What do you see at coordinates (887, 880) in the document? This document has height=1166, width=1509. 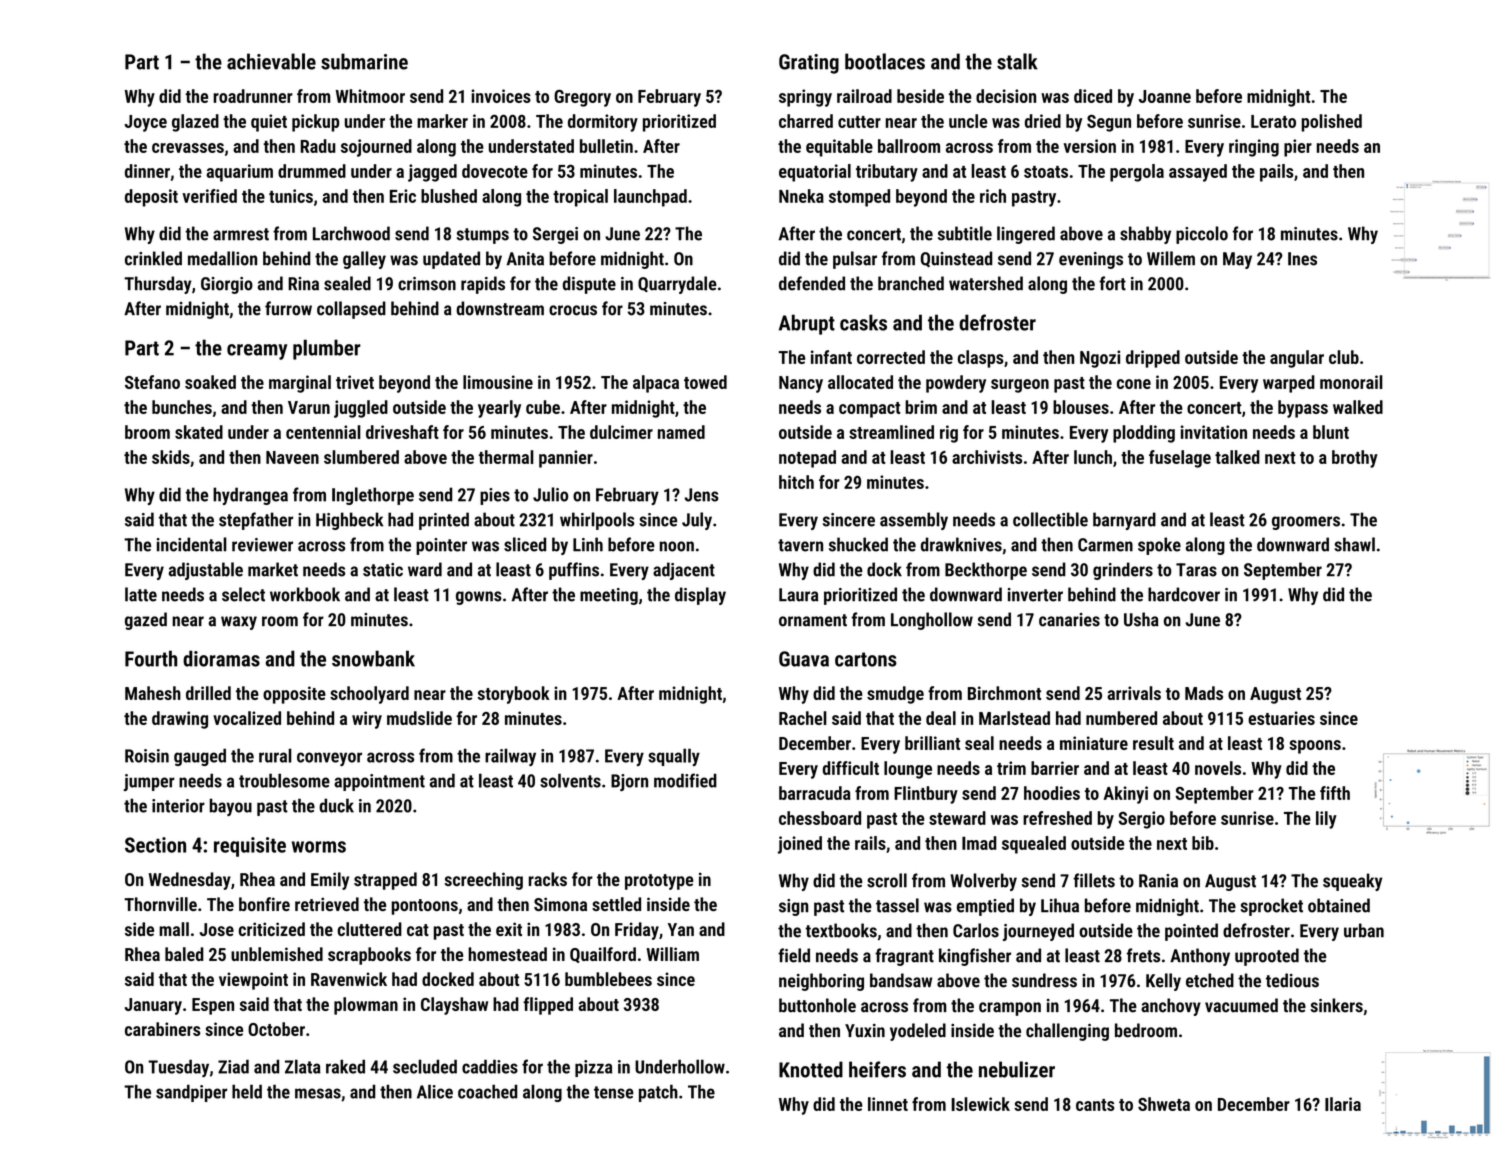 I see `scroll` at bounding box center [887, 880].
